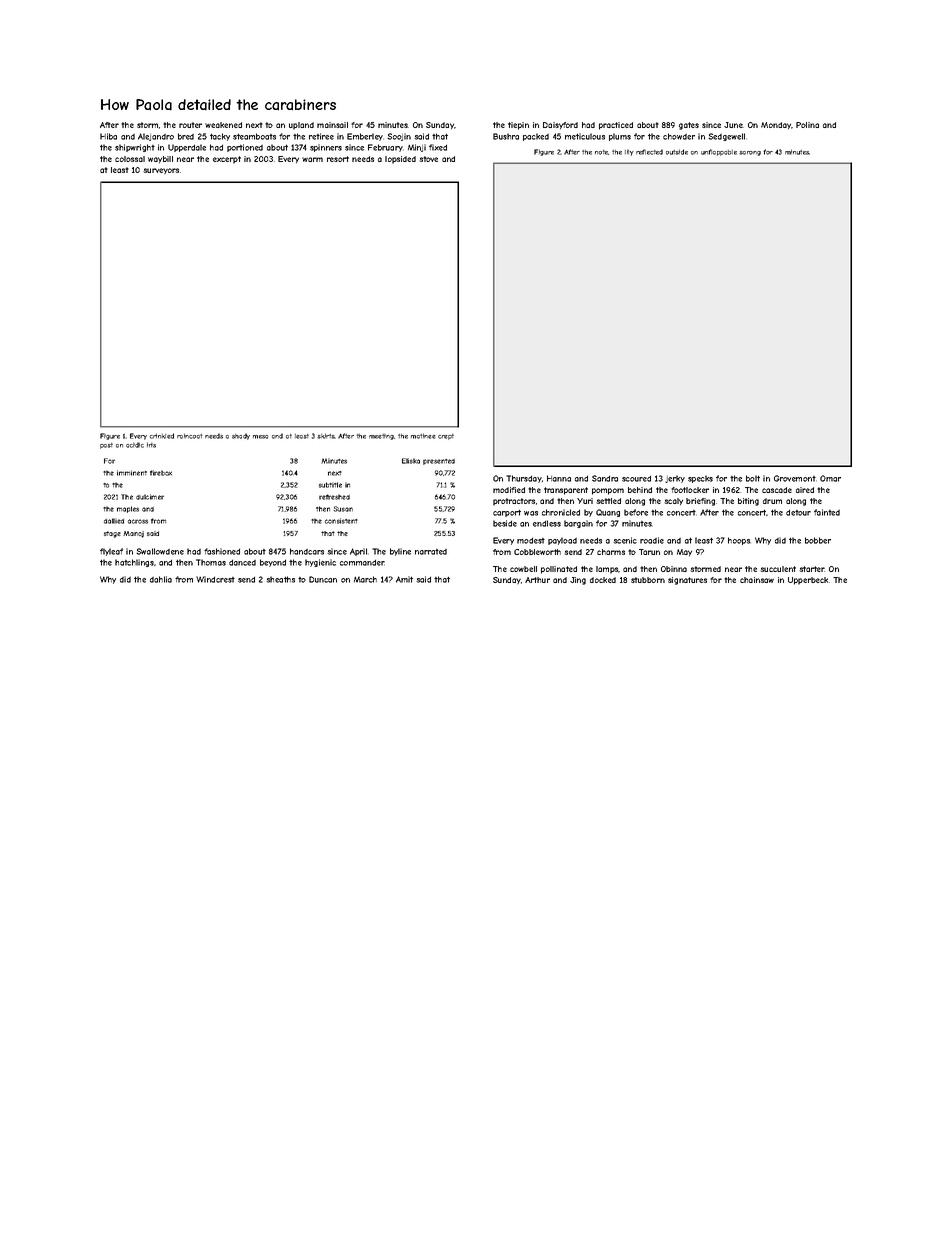  What do you see at coordinates (560, 126) in the page?
I see `Daisyford` at bounding box center [560, 126].
